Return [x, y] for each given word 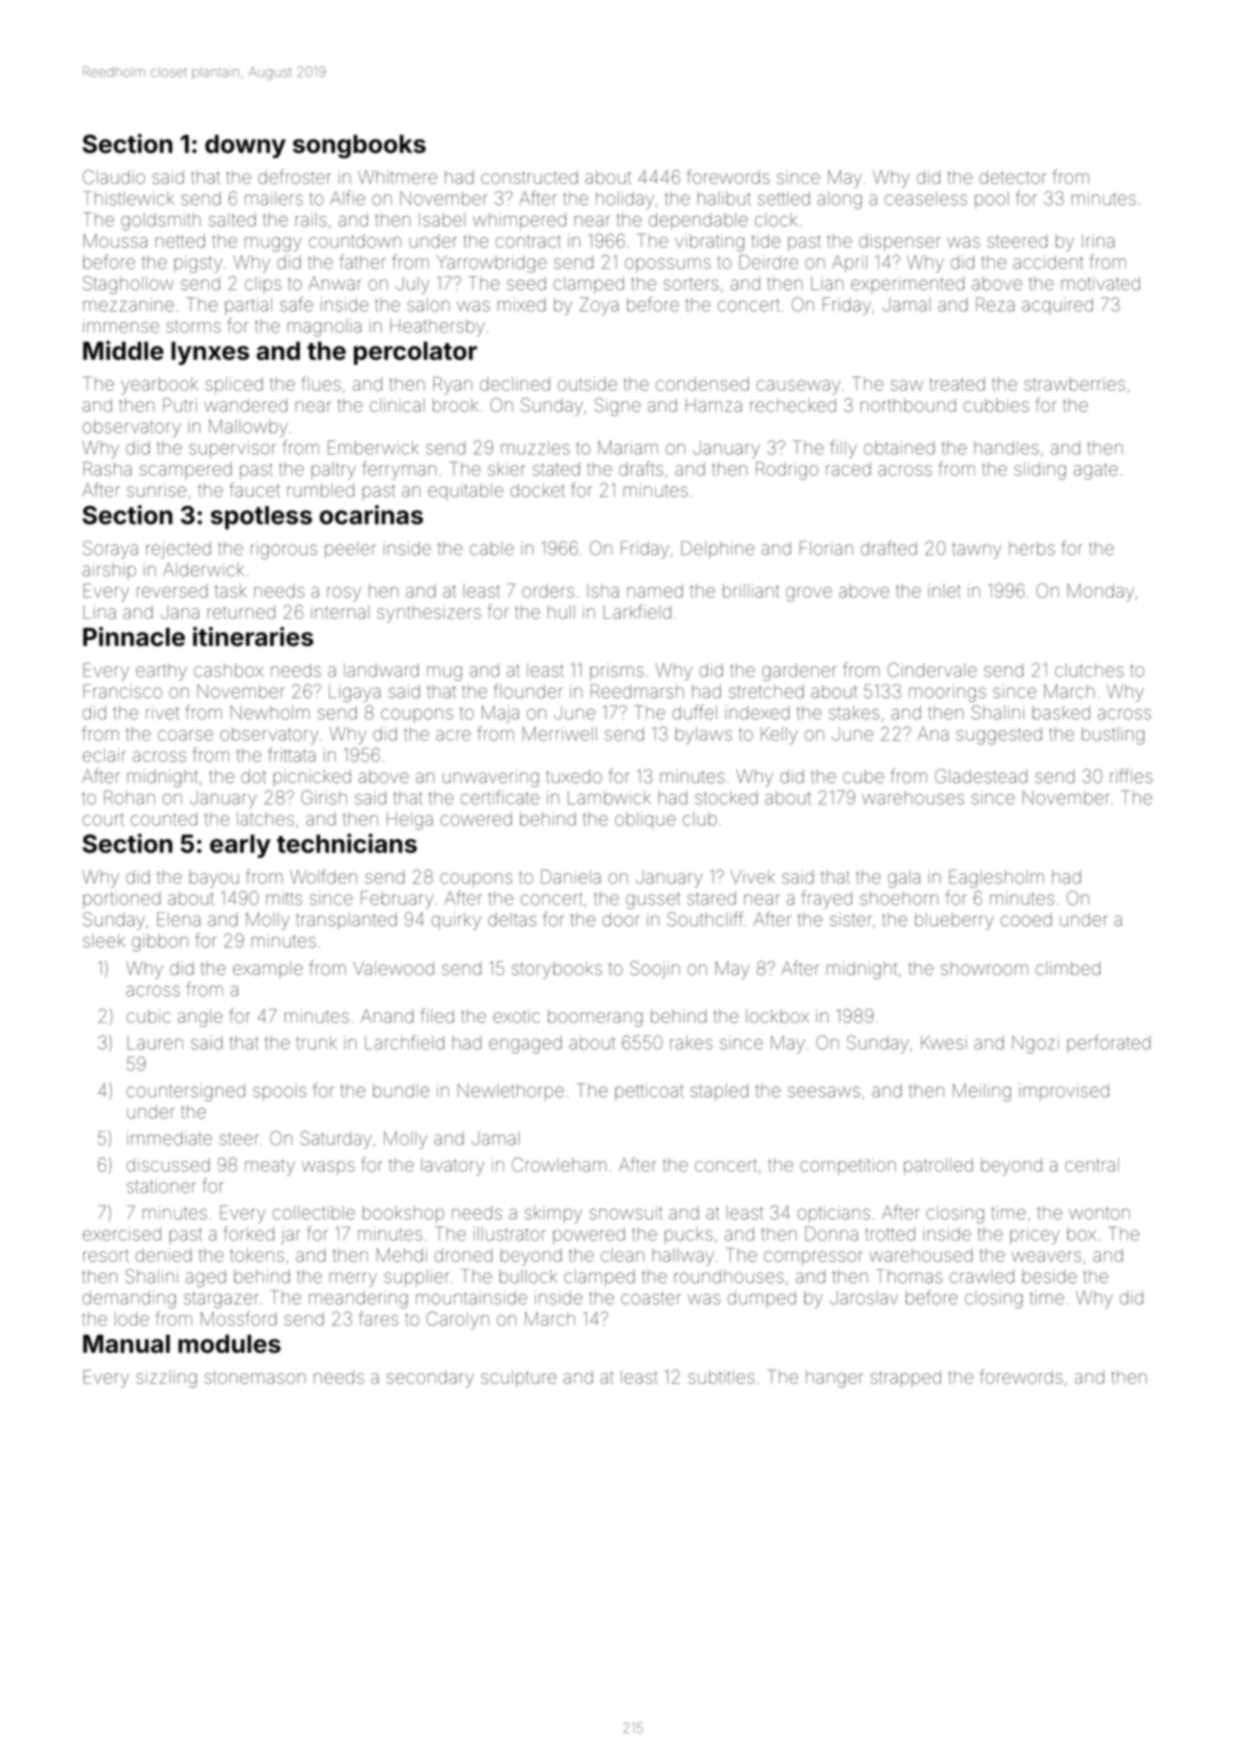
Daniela [571, 877]
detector [1013, 177]
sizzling [166, 1379]
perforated [1109, 1044]
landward [381, 670]
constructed [529, 177]
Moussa [115, 241]
